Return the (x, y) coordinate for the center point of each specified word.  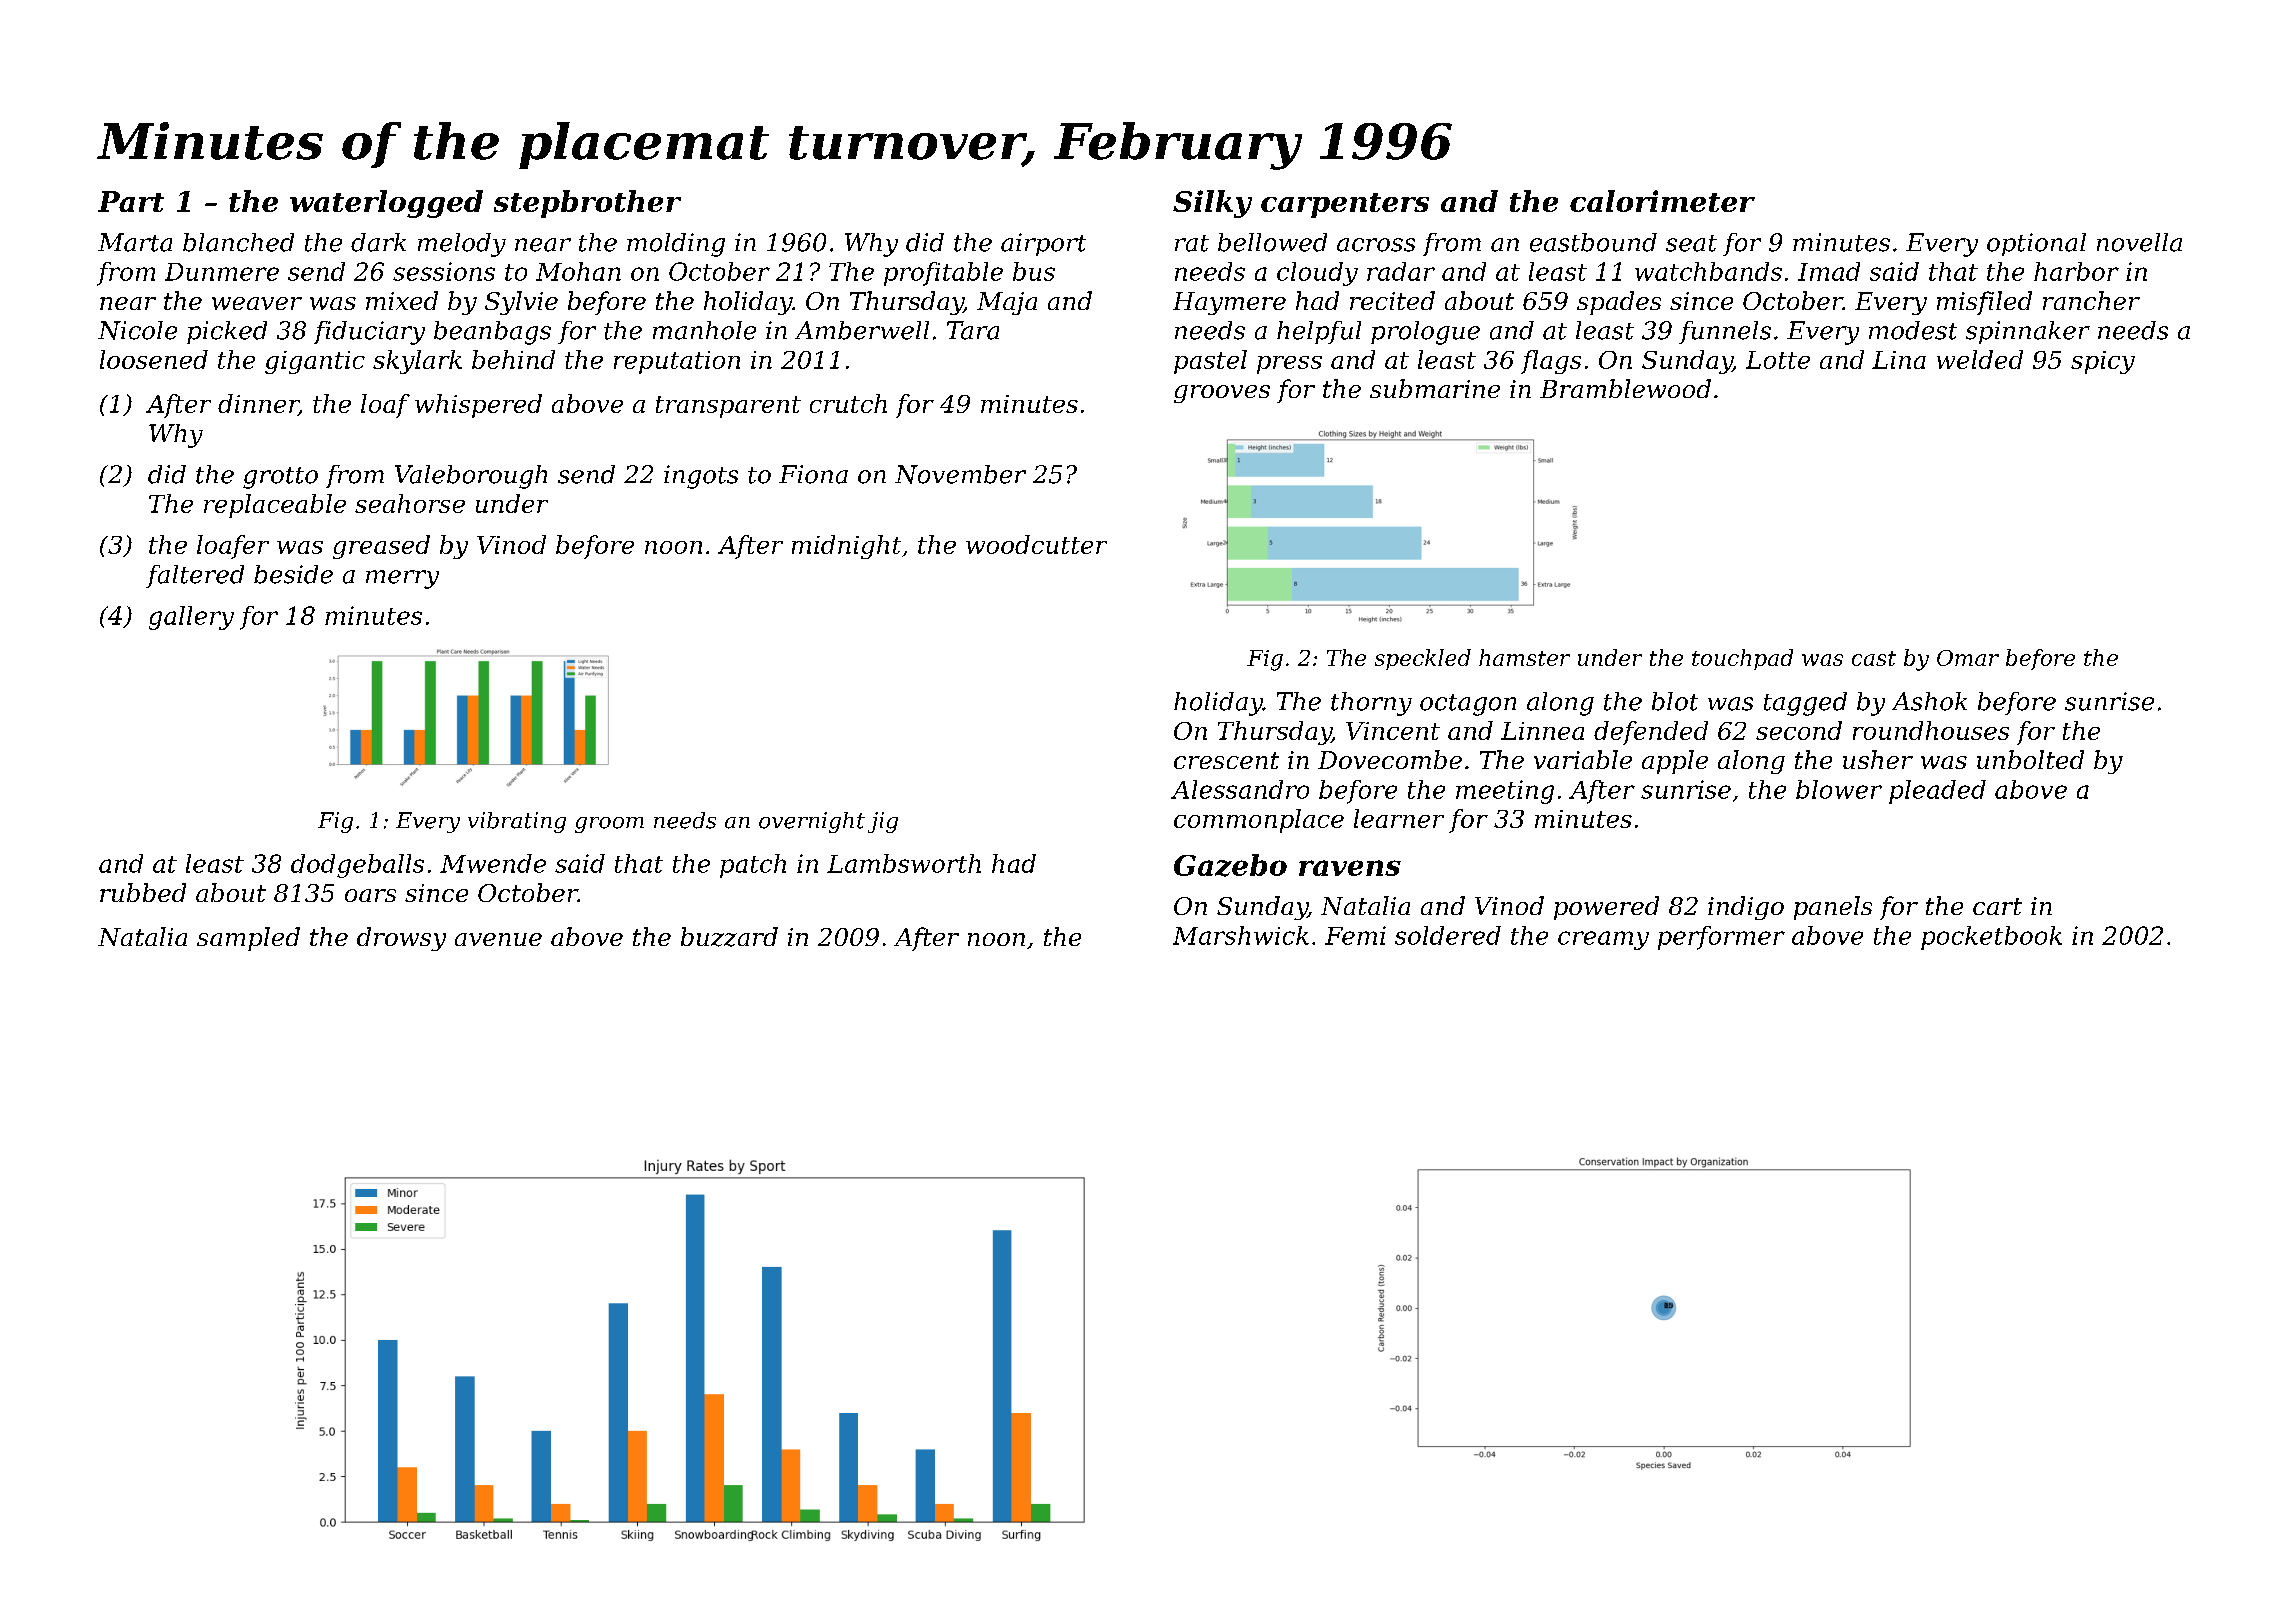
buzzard (729, 937)
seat (1691, 243)
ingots (701, 477)
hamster (1524, 657)
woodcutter (1036, 544)
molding (676, 245)
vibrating (517, 822)
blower (1839, 789)
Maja (1007, 303)
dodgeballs (357, 866)
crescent (1226, 760)
